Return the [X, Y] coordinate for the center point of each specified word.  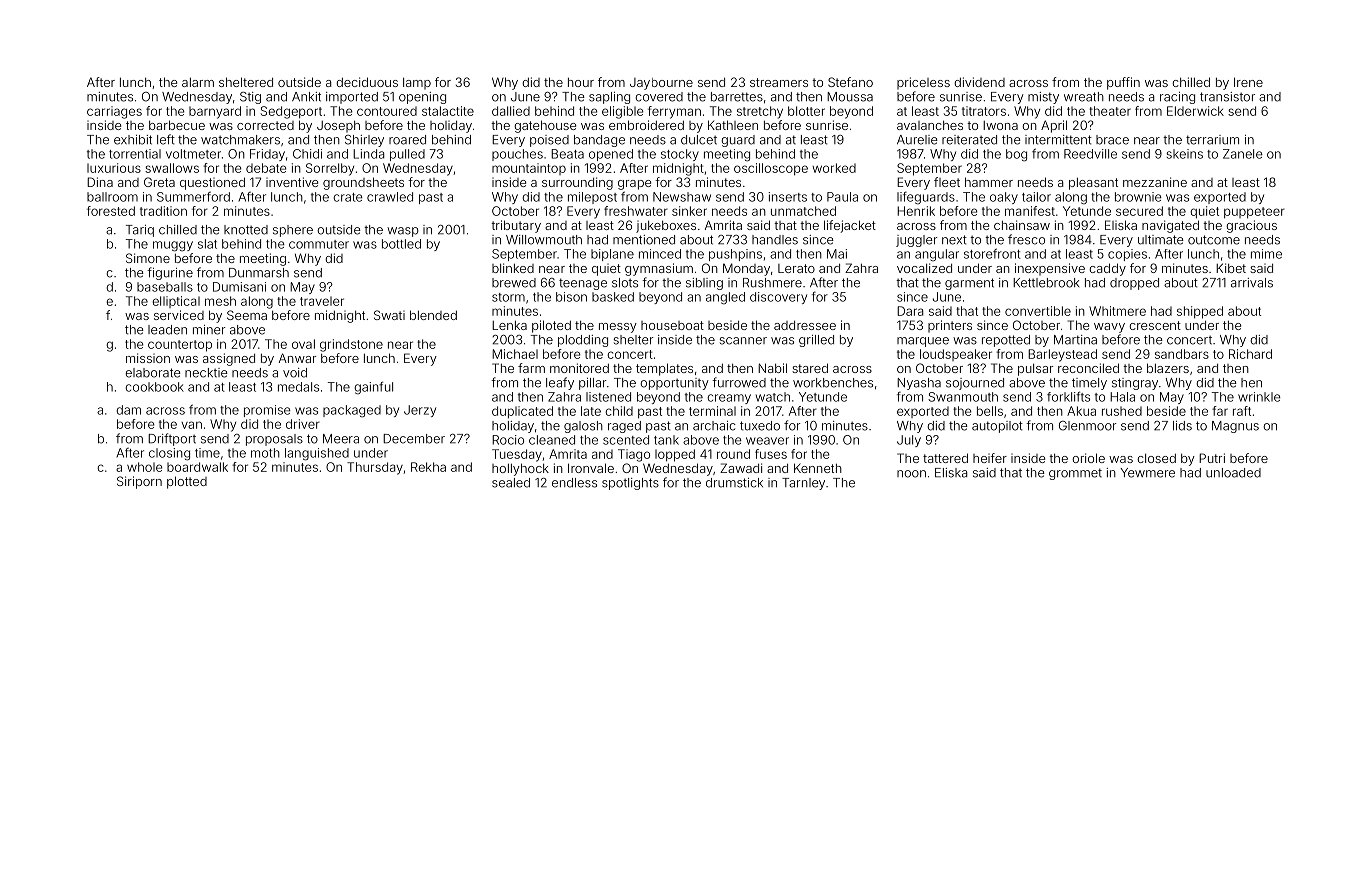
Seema [247, 315]
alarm [198, 82]
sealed [511, 483]
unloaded [1233, 473]
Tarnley [803, 484]
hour [581, 82]
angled [725, 298]
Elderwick [1195, 111]
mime [1266, 254]
